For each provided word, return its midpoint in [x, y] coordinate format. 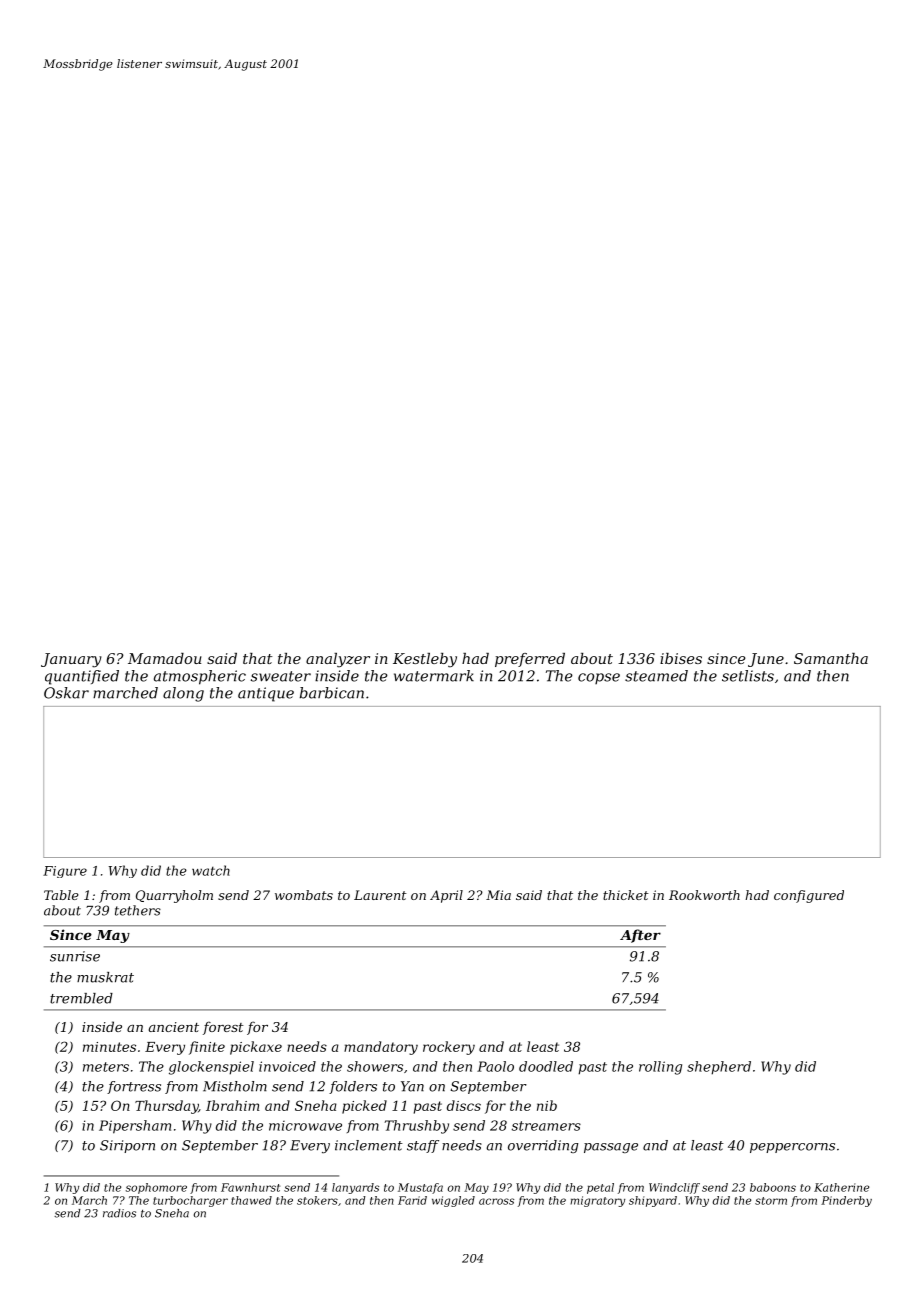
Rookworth [704, 895]
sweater [281, 676]
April [446, 896]
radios [119, 1213]
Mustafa [420, 1188]
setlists [748, 676]
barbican [332, 693]
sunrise [75, 956]
